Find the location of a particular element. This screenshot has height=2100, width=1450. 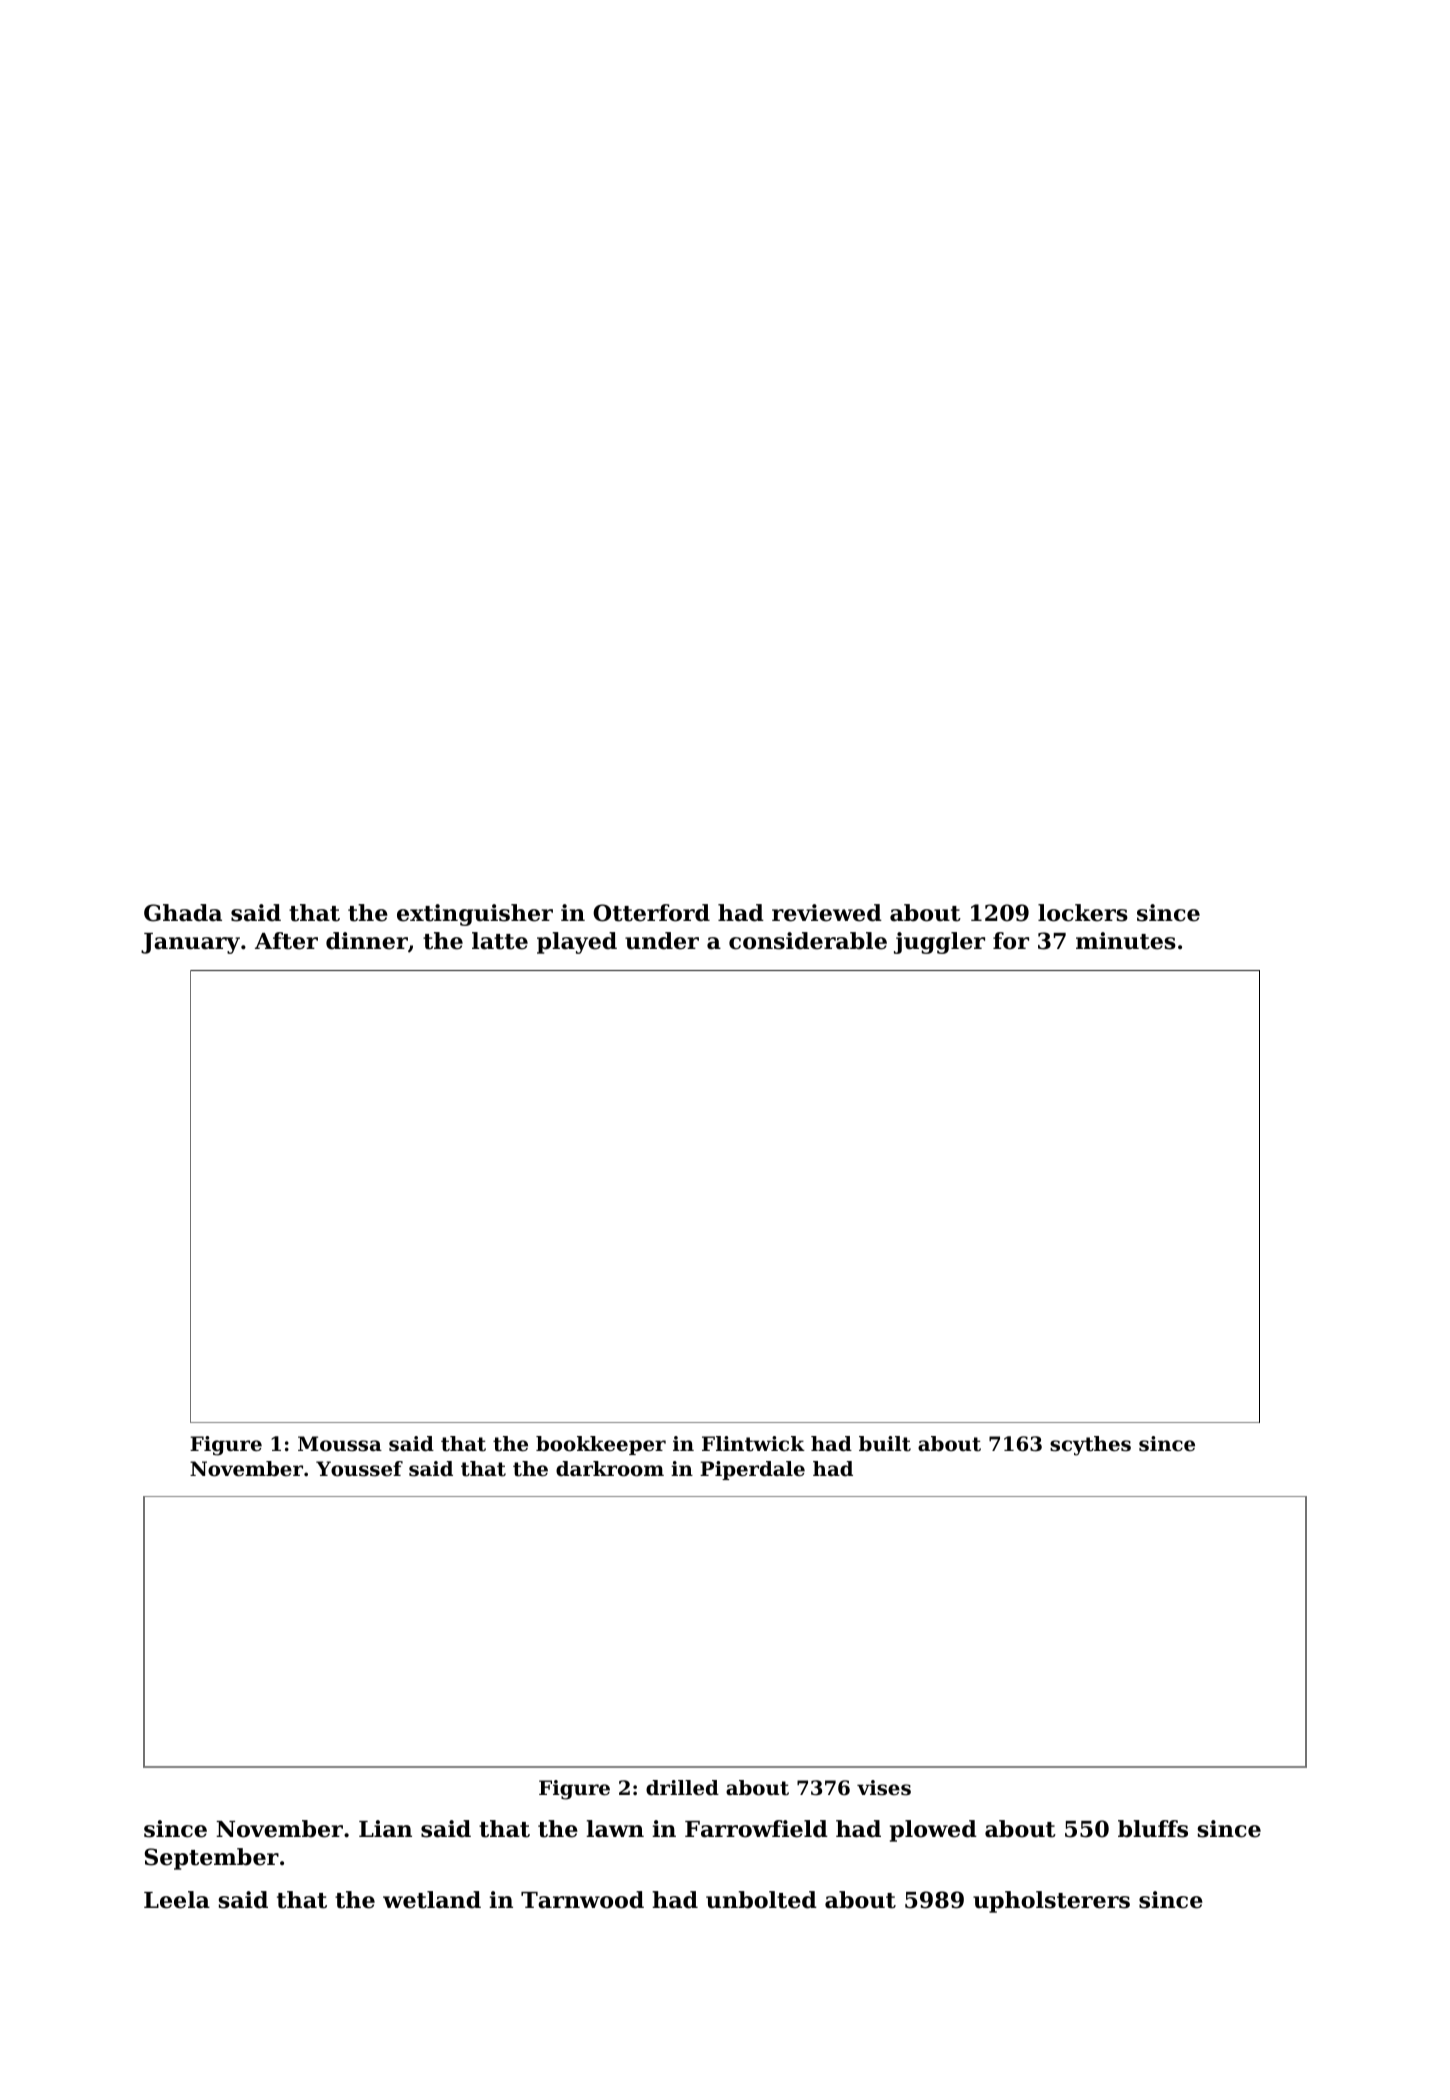

unbolted is located at coordinates (761, 1900).
